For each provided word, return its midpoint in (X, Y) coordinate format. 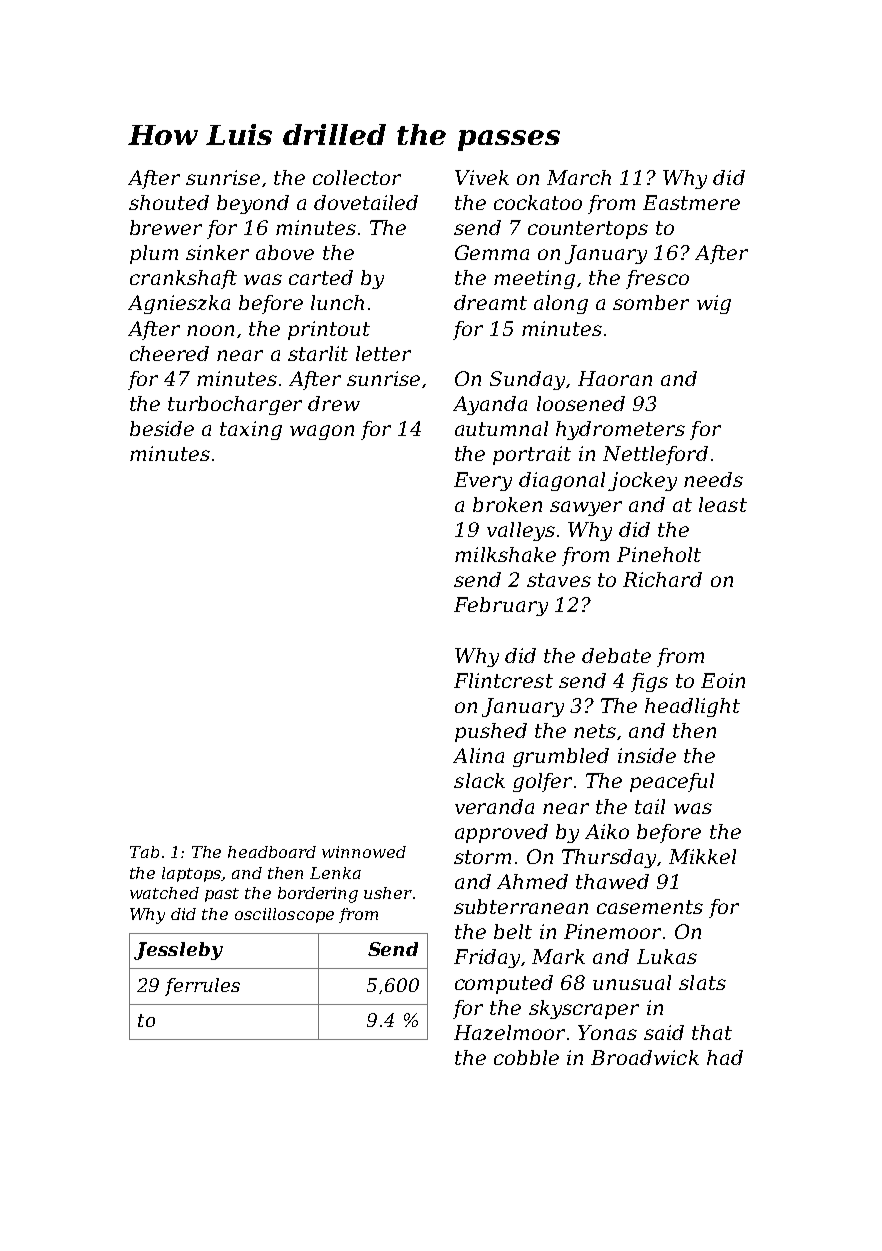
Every (483, 481)
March (579, 177)
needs (713, 479)
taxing (251, 430)
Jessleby (178, 951)
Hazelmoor (509, 1032)
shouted (169, 202)
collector (357, 177)
